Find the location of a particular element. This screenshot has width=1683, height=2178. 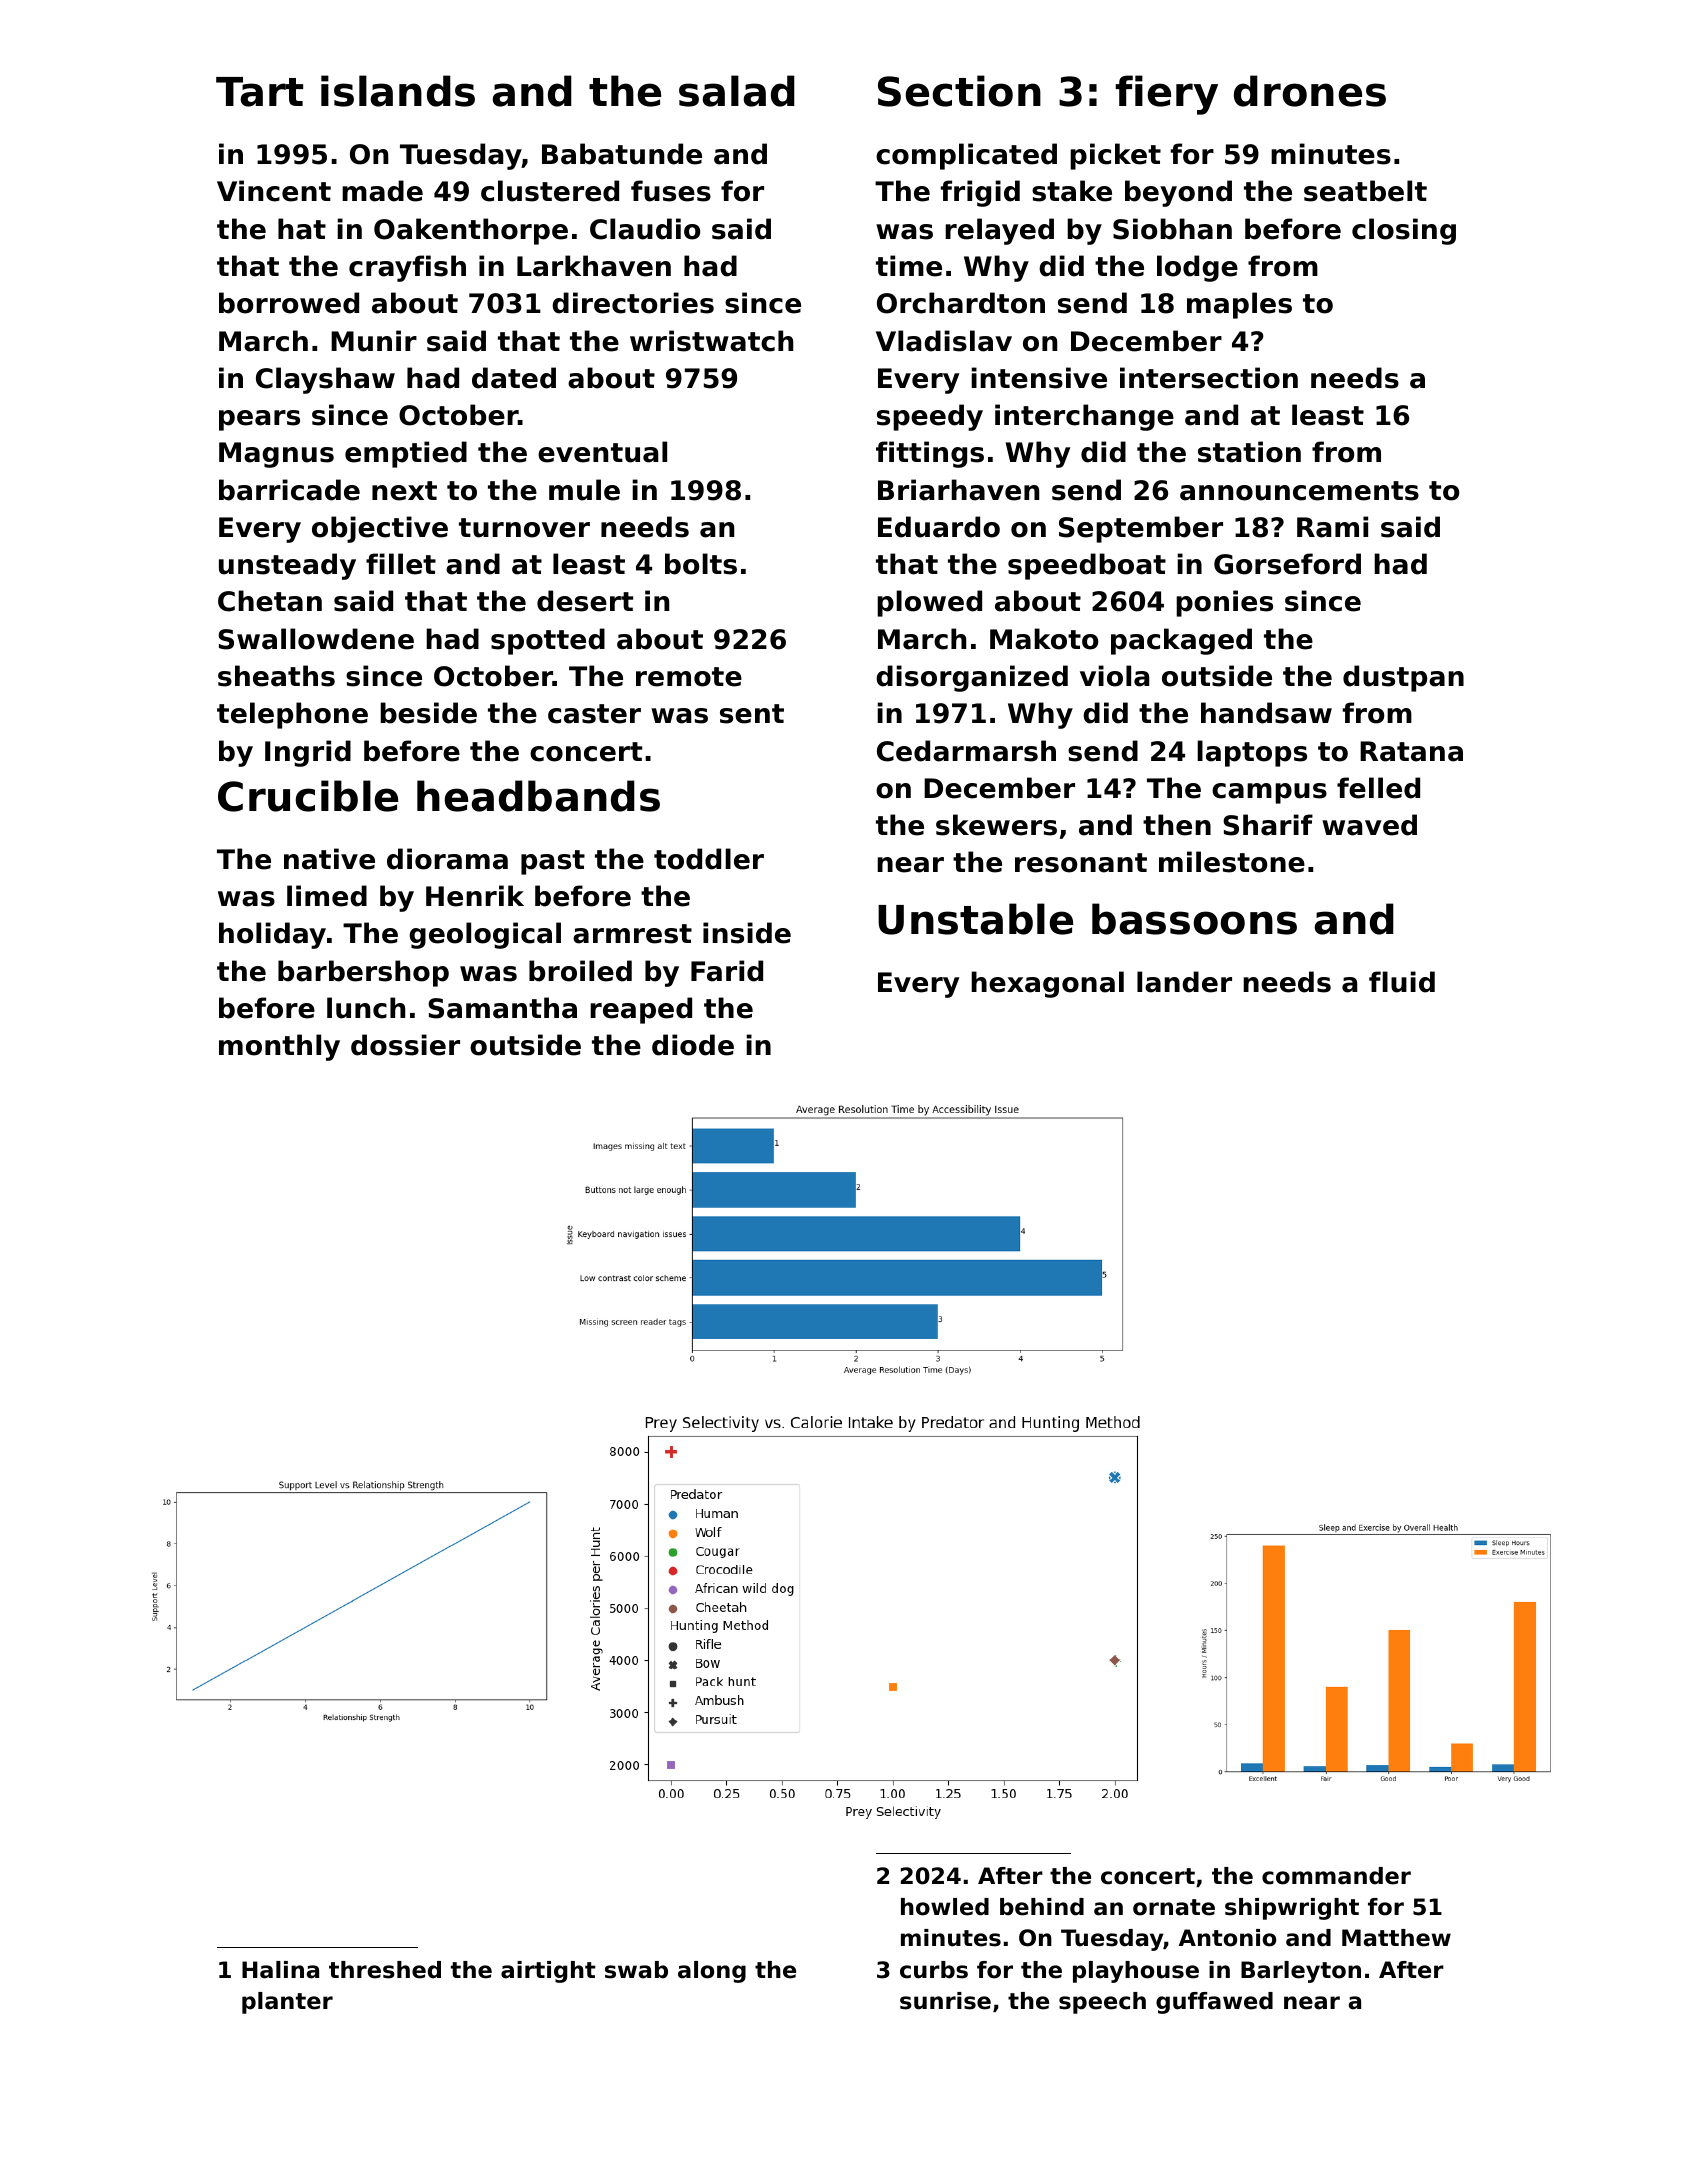

inside is located at coordinates (747, 933).
